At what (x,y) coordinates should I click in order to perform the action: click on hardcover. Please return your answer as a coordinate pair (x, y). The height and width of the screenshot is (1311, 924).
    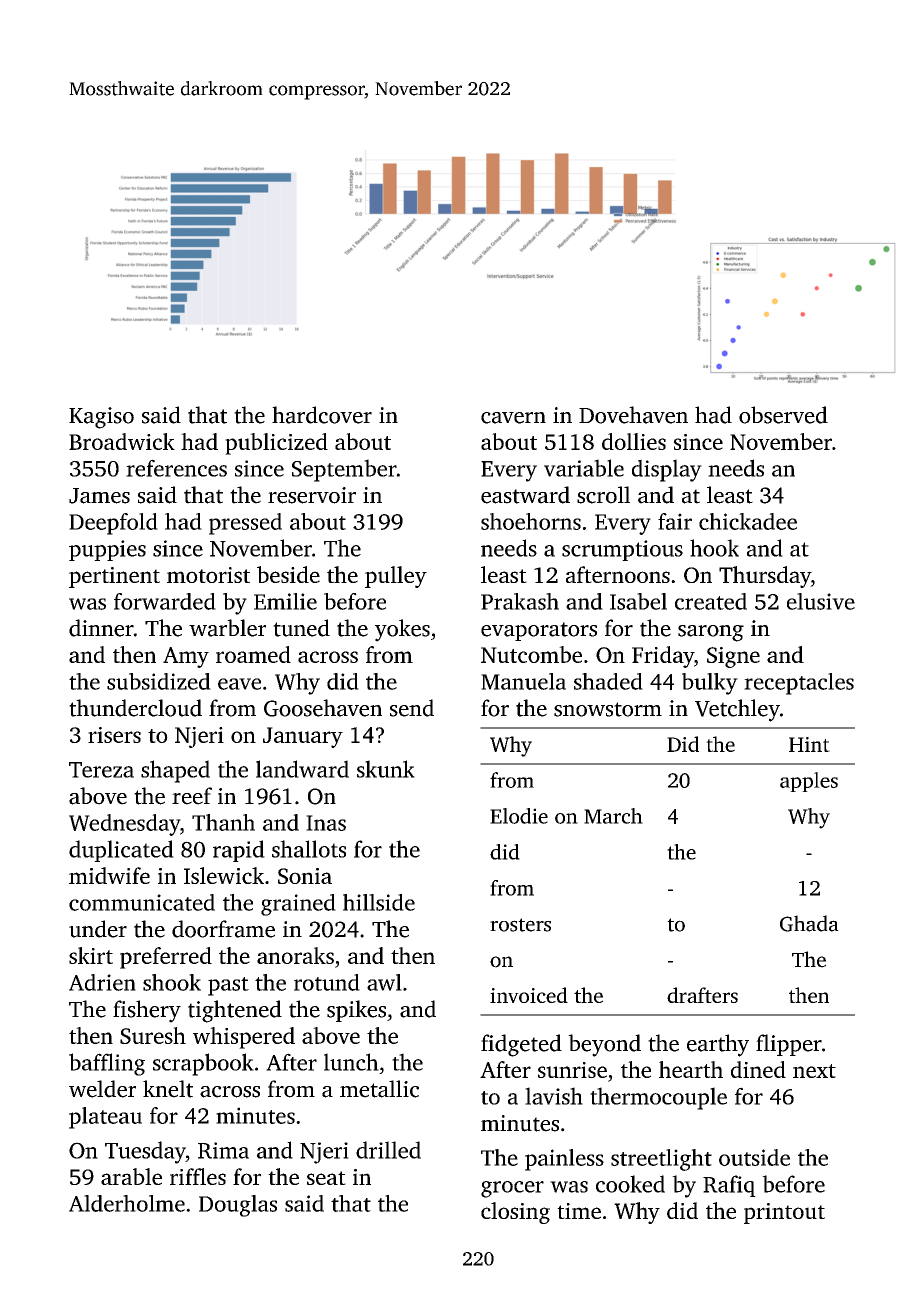
    Looking at the image, I should click on (322, 415).
